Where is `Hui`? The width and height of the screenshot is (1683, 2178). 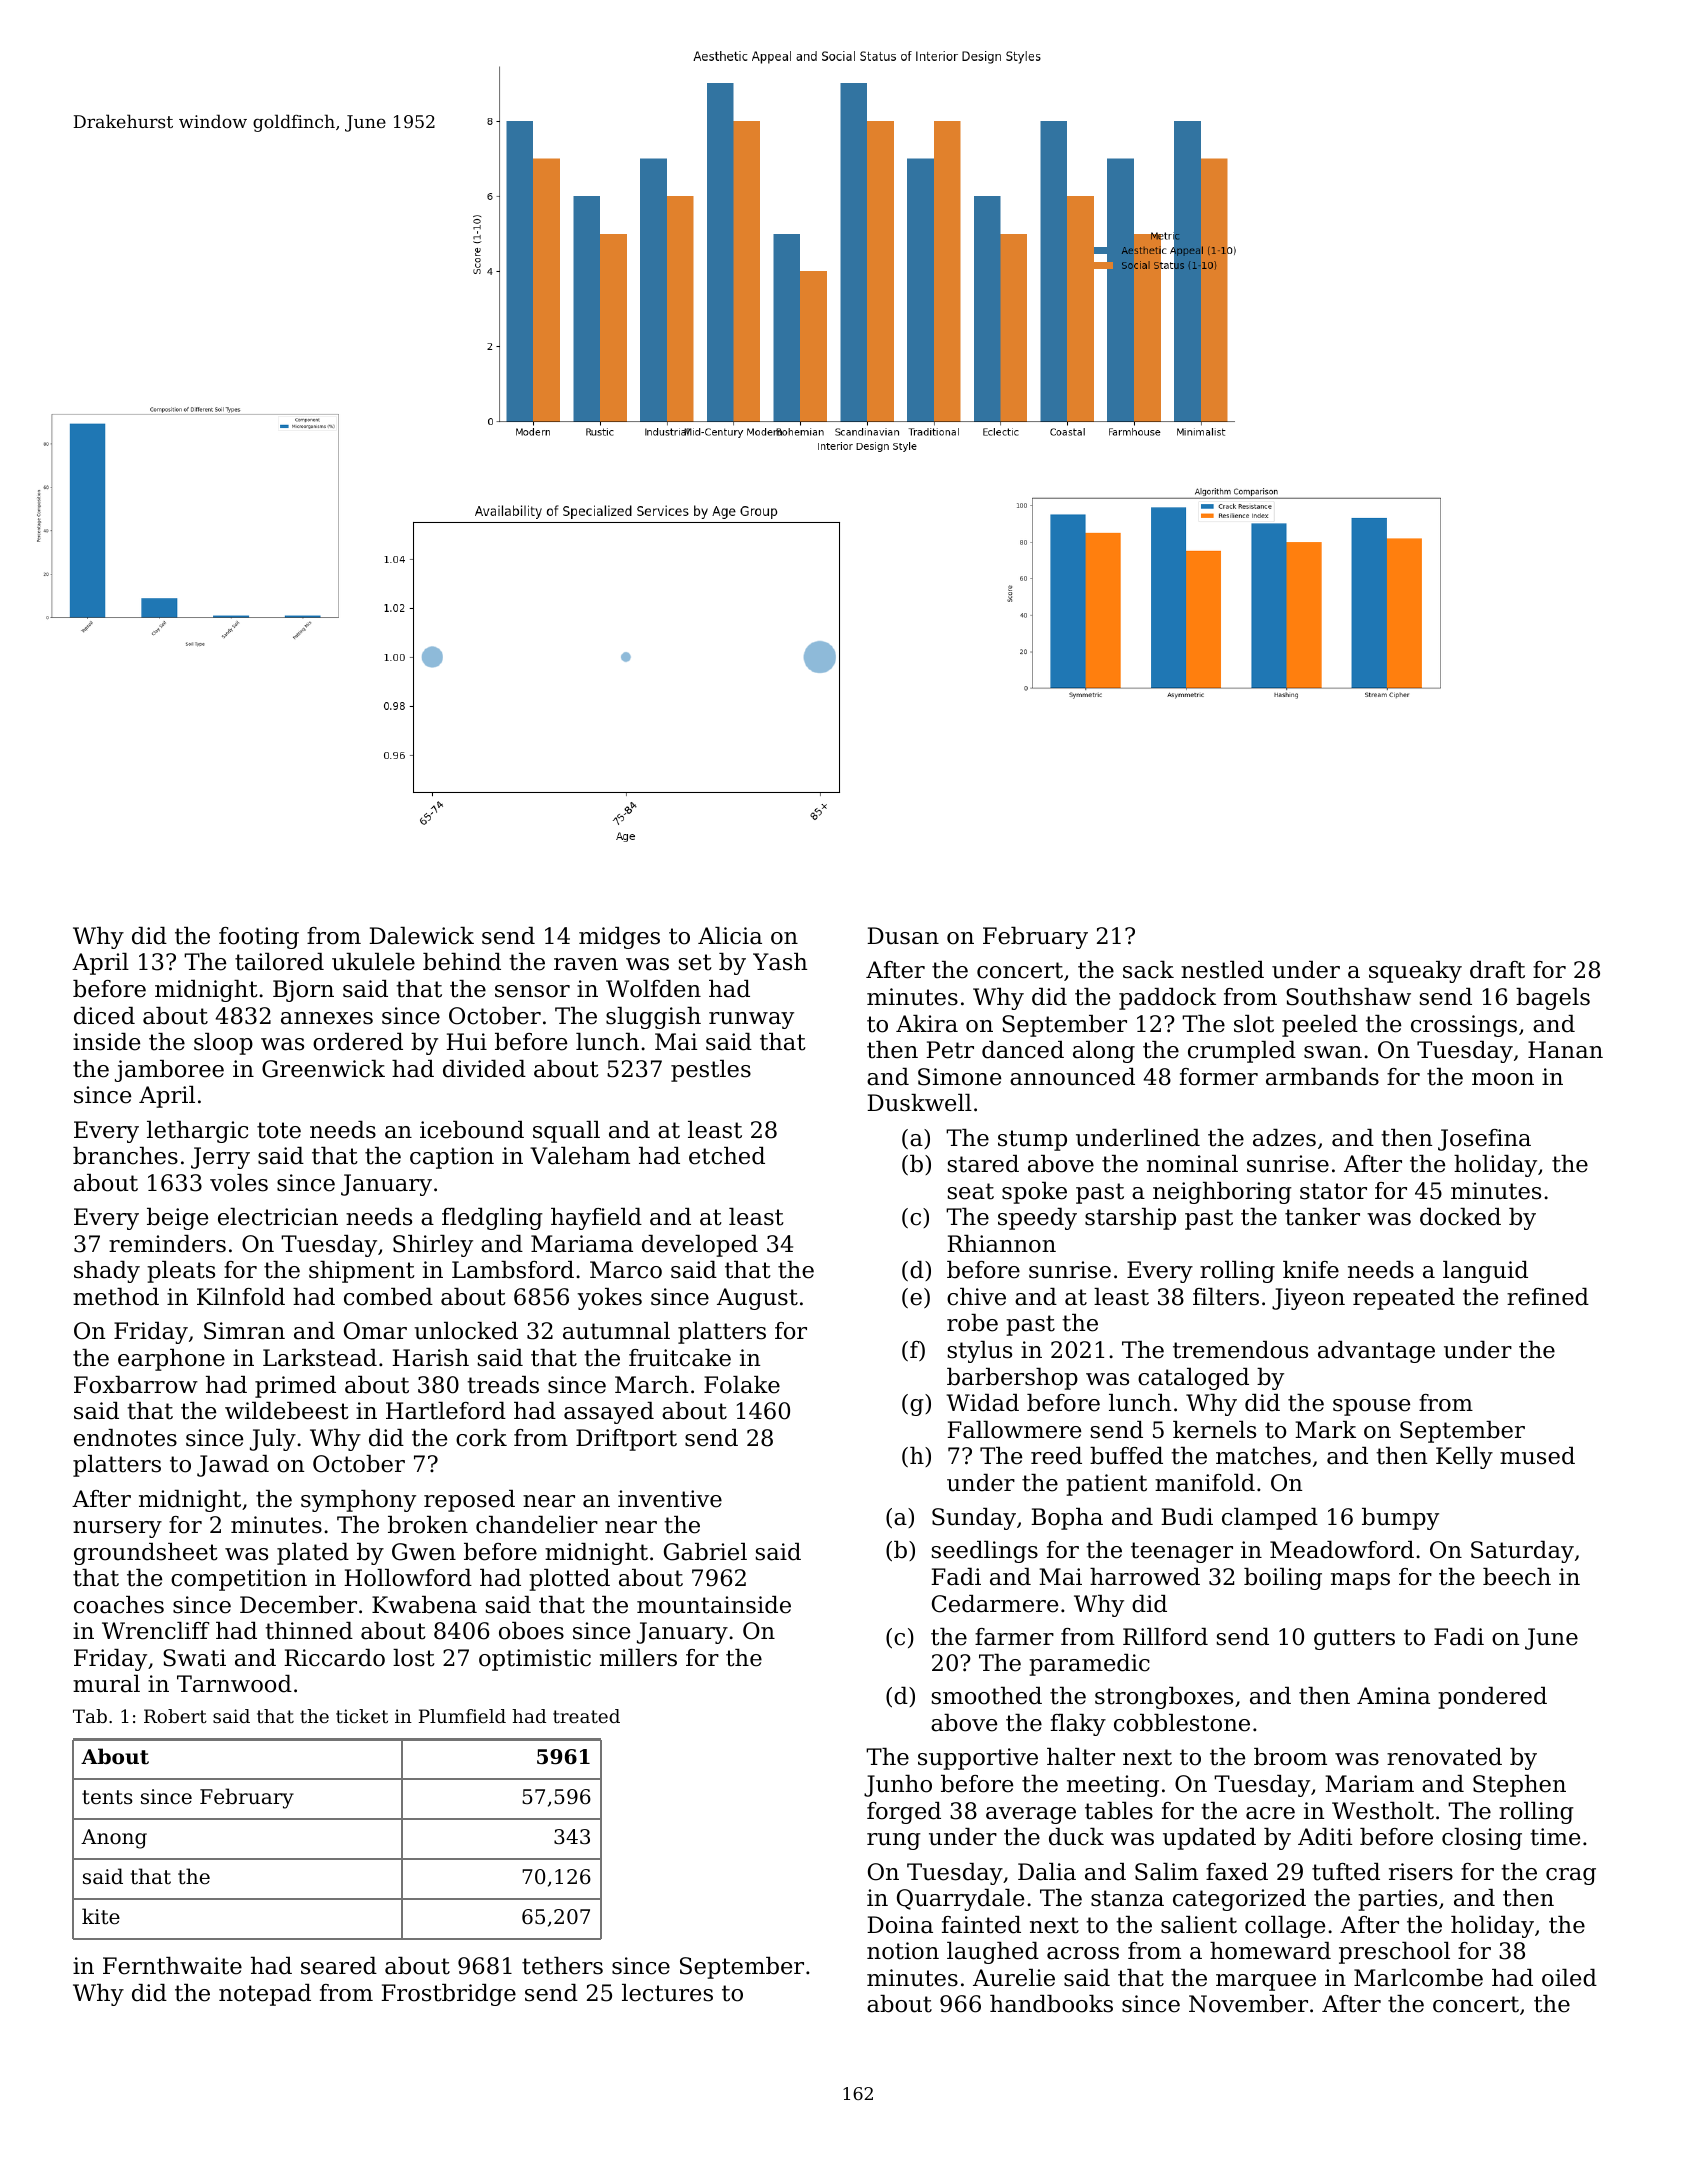
Hui is located at coordinates (466, 1042).
